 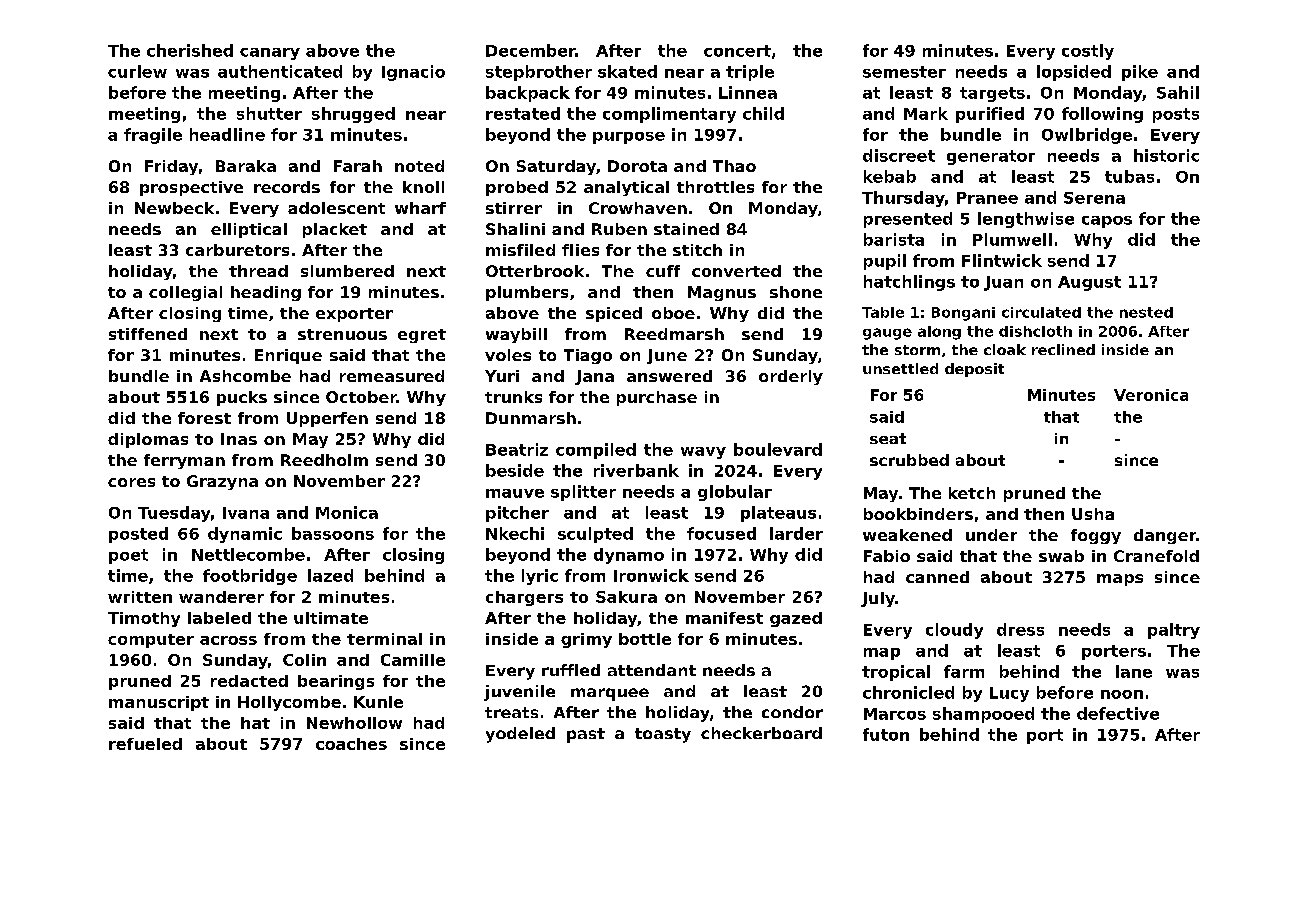 I want to click on misfiled, so click(x=520, y=250).
